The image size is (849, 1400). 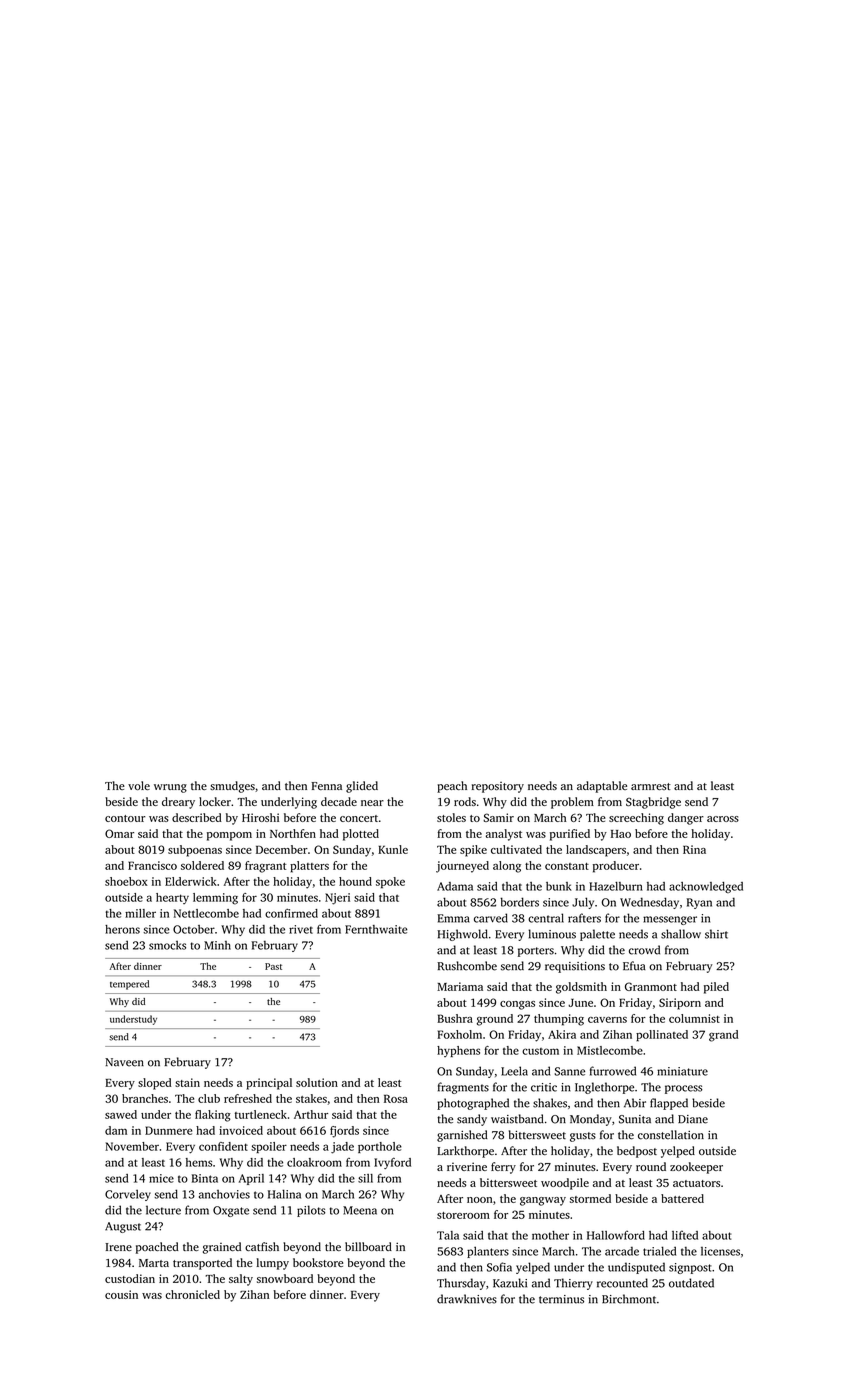 What do you see at coordinates (119, 833) in the screenshot?
I see `Omar` at bounding box center [119, 833].
